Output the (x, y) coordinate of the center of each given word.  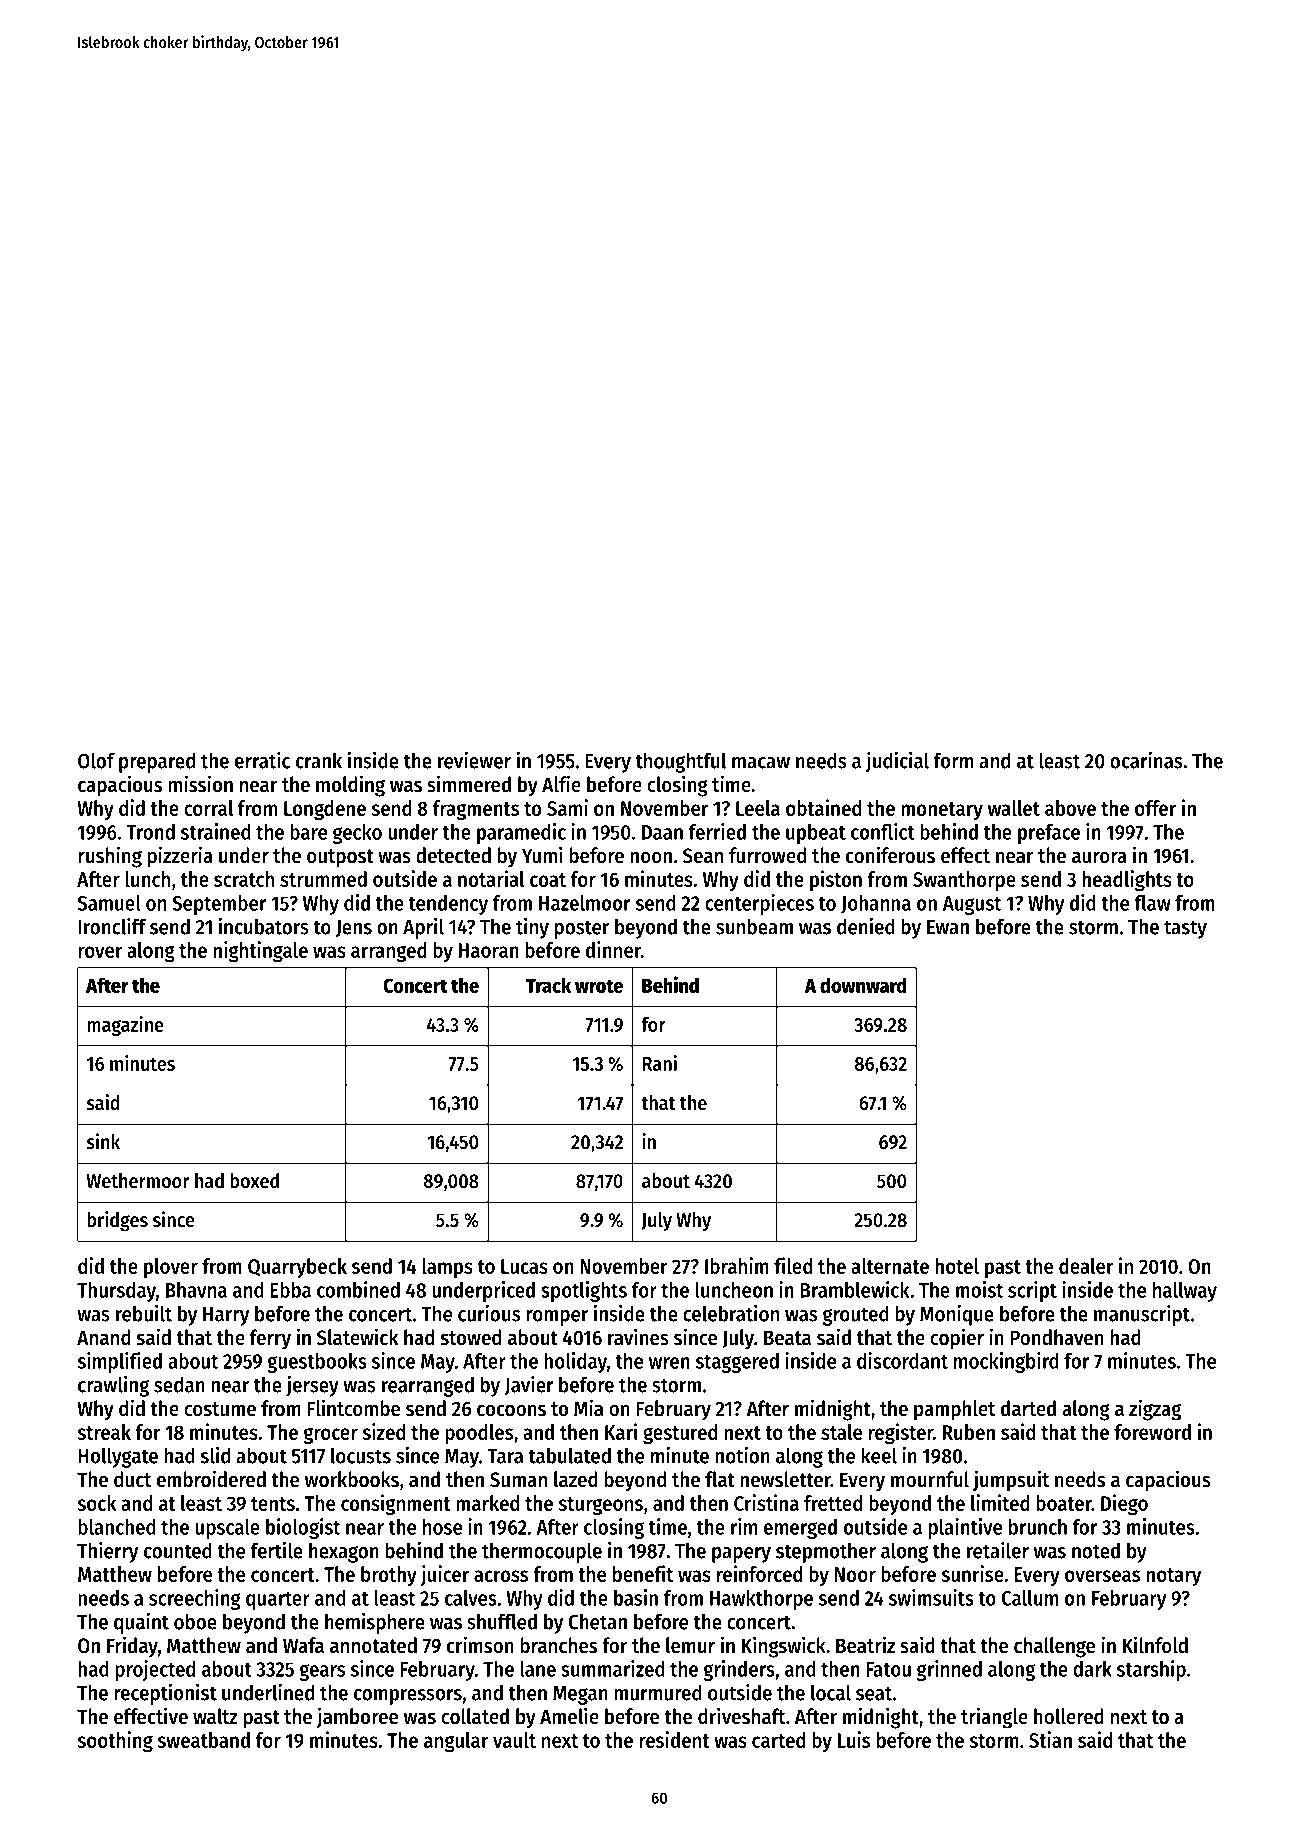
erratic (262, 760)
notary (1173, 1577)
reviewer (474, 760)
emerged (800, 1529)
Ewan (948, 927)
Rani (660, 1063)
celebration (731, 1313)
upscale (227, 1529)
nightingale (260, 952)
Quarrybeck (297, 1268)
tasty (1185, 929)
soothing (115, 1742)
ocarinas (1146, 760)
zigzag (1155, 1410)
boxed (254, 1181)
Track (548, 985)
